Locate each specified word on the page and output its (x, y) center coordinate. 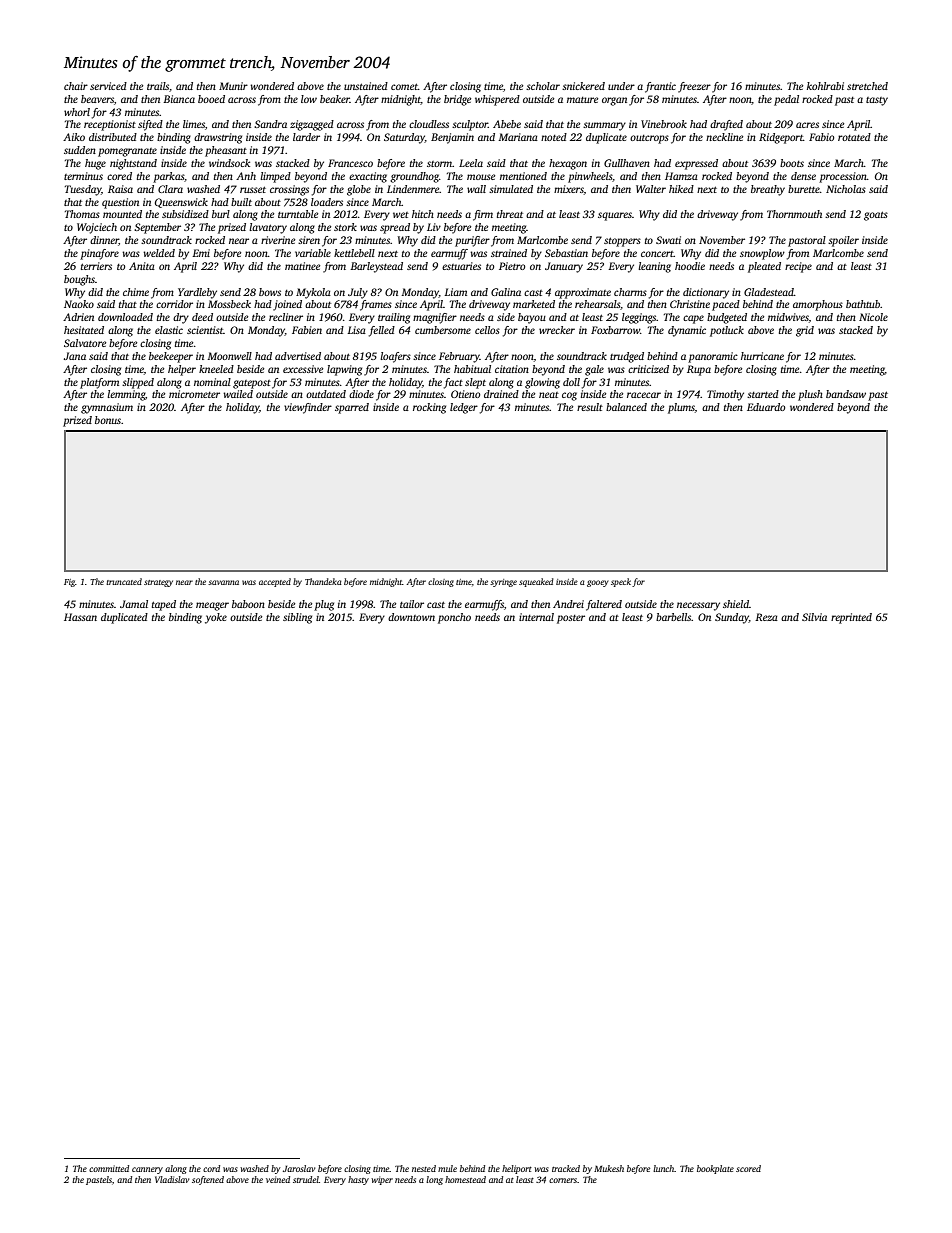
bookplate (715, 1169)
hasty (358, 1180)
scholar (543, 86)
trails (158, 86)
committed (109, 1168)
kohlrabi (825, 86)
